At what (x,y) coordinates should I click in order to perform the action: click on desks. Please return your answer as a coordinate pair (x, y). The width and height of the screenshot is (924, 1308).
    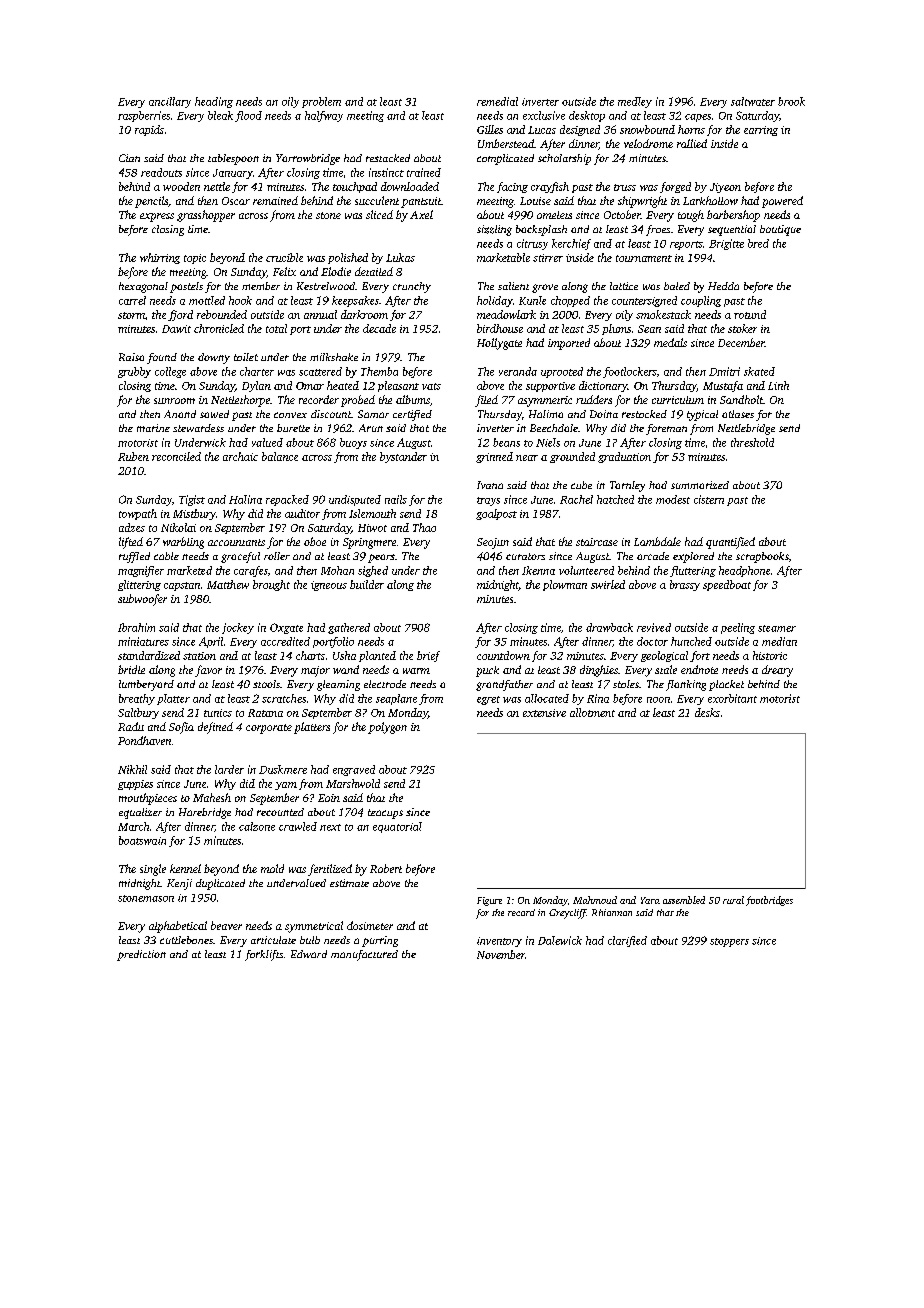
    Looking at the image, I should click on (707, 712).
